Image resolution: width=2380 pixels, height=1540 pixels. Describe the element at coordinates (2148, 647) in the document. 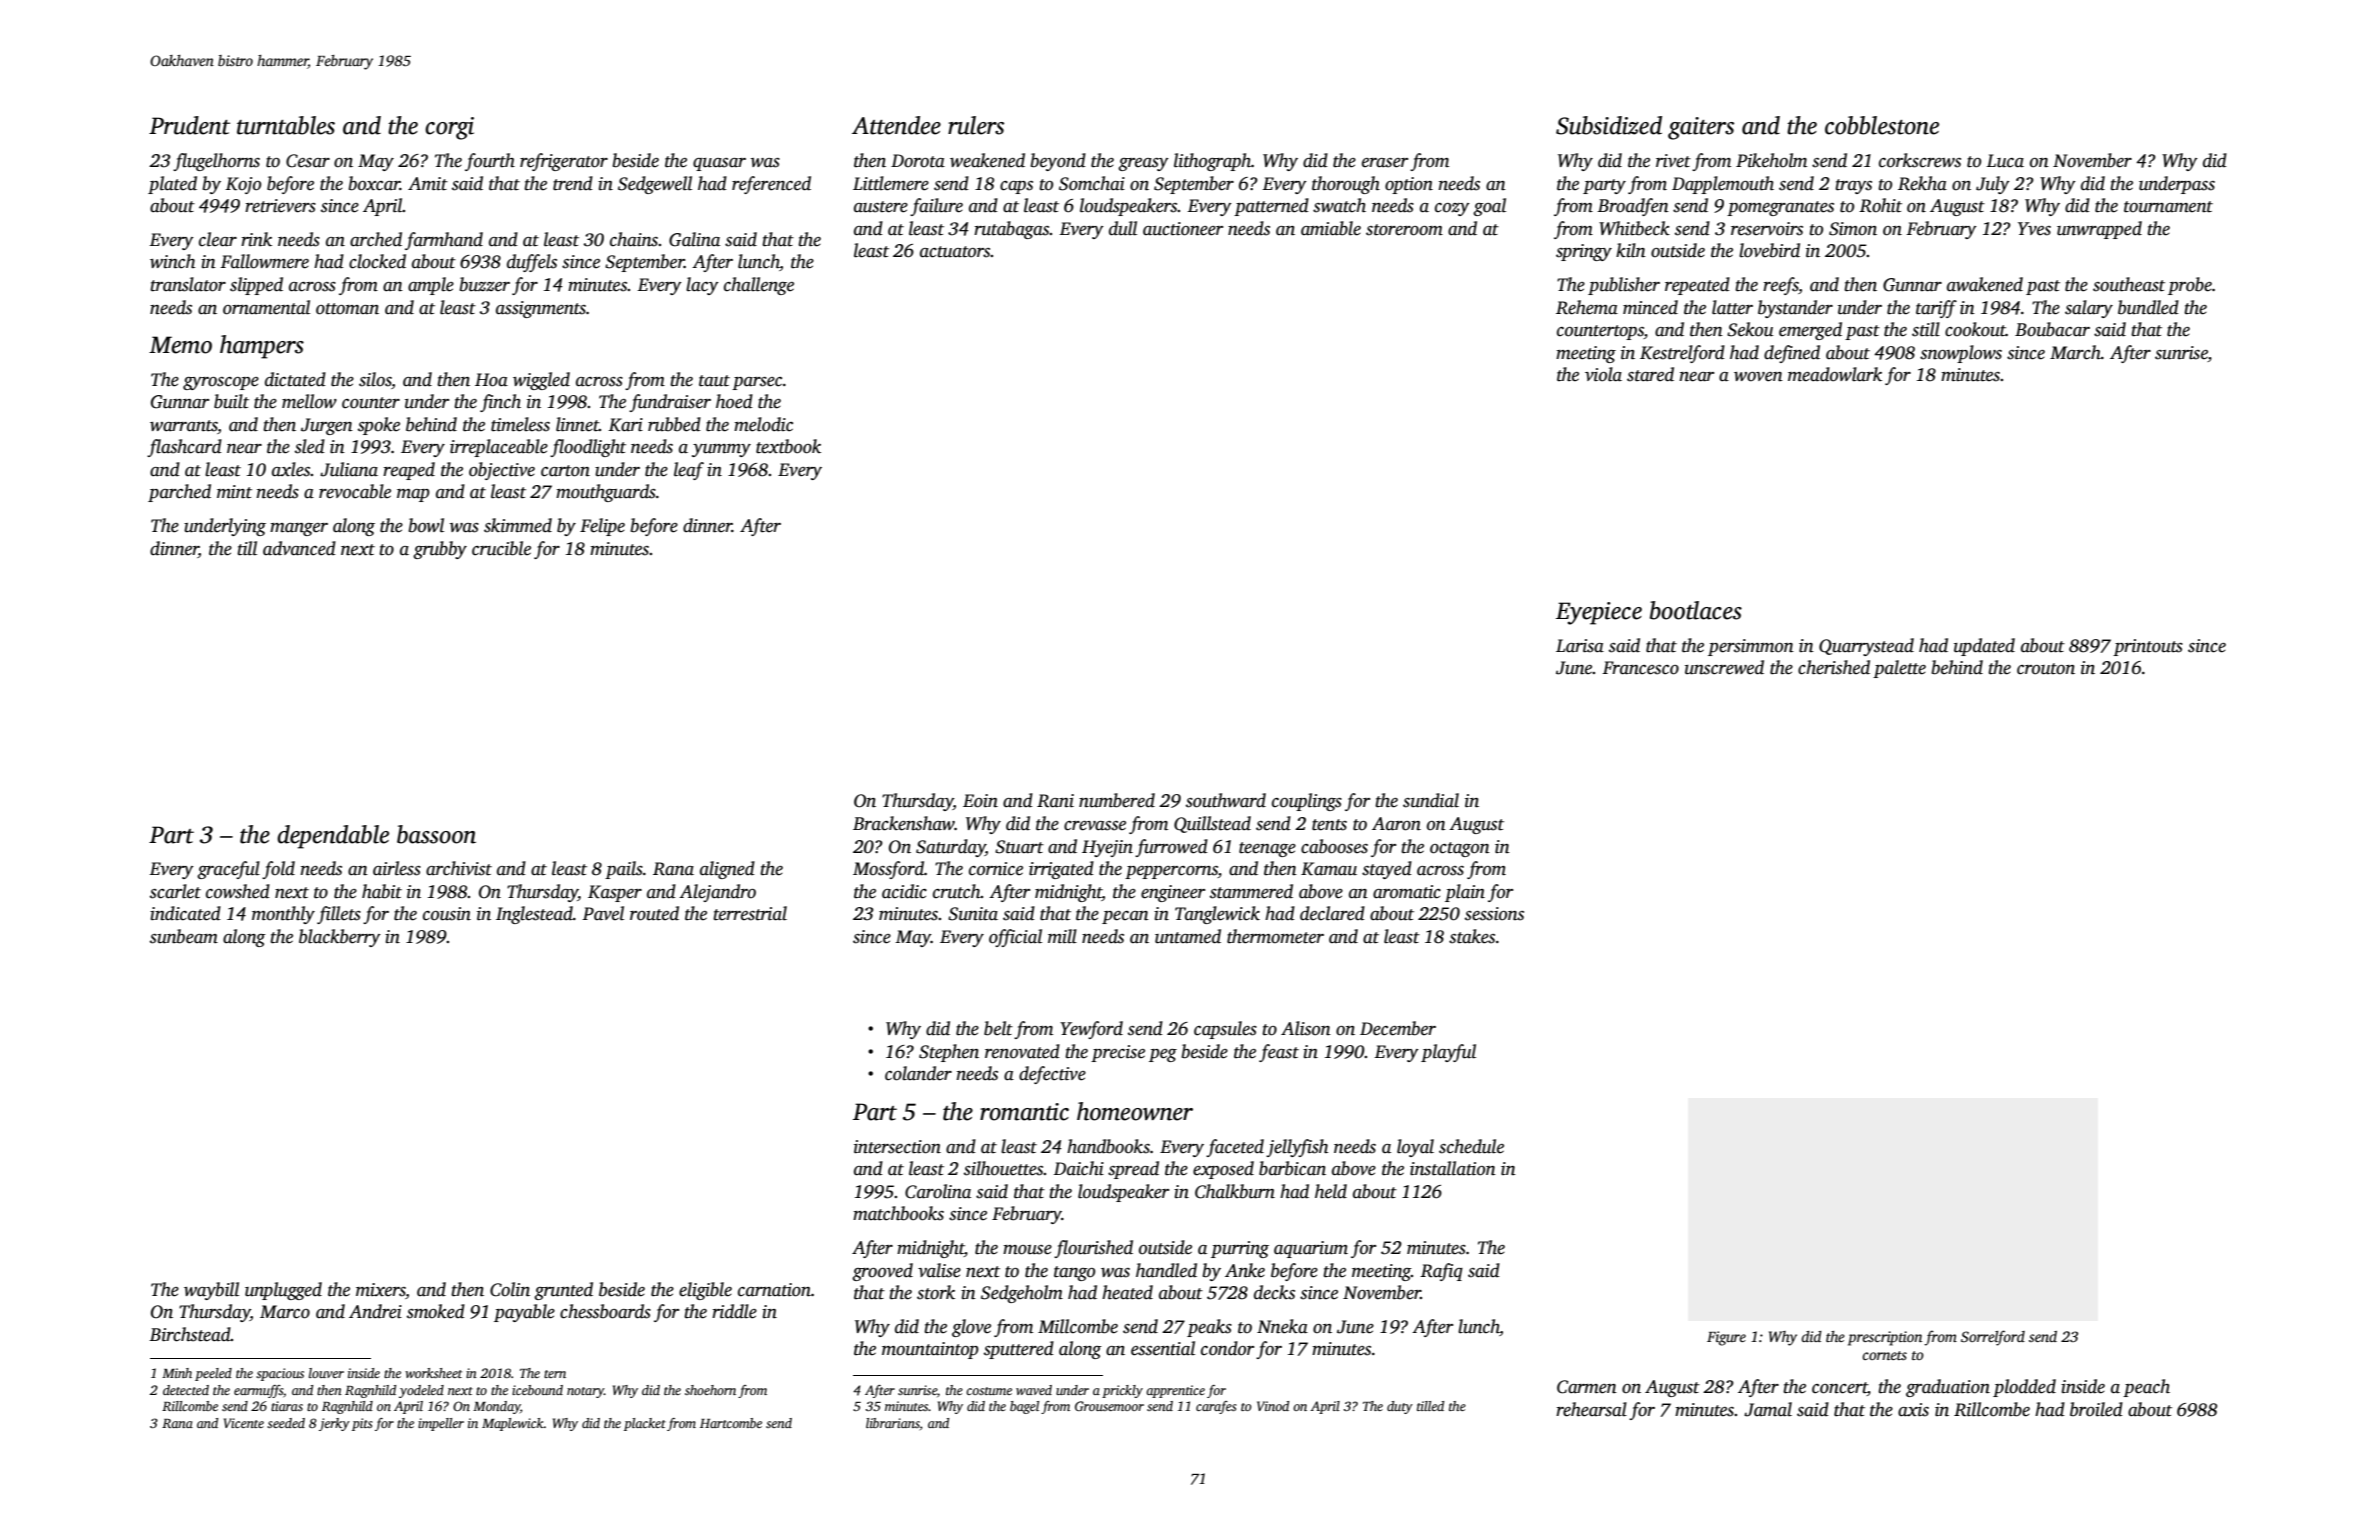

I see `printouts` at that location.
